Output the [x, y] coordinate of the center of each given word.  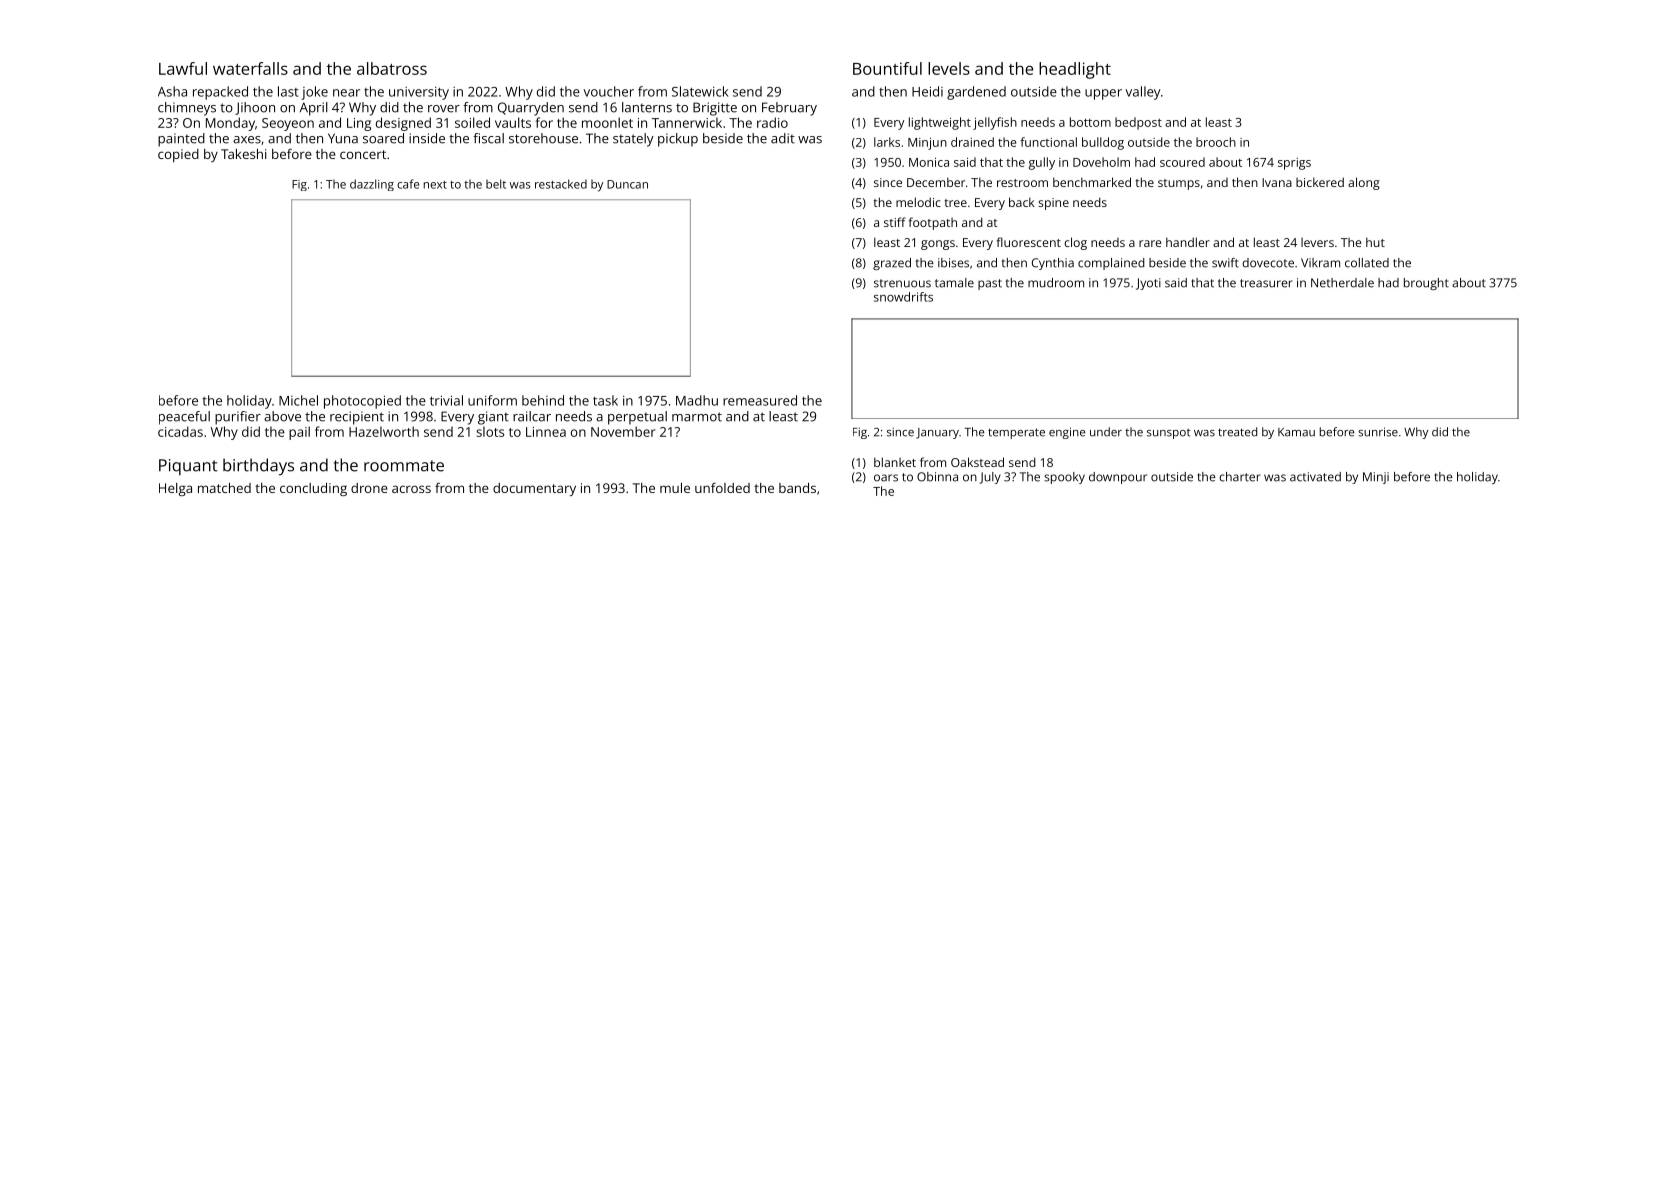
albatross [392, 68]
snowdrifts [903, 297]
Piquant [188, 467]
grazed [892, 264]
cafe [408, 184]
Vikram [1320, 263]
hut [1375, 242]
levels [949, 68]
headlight [1075, 70]
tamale [954, 283]
